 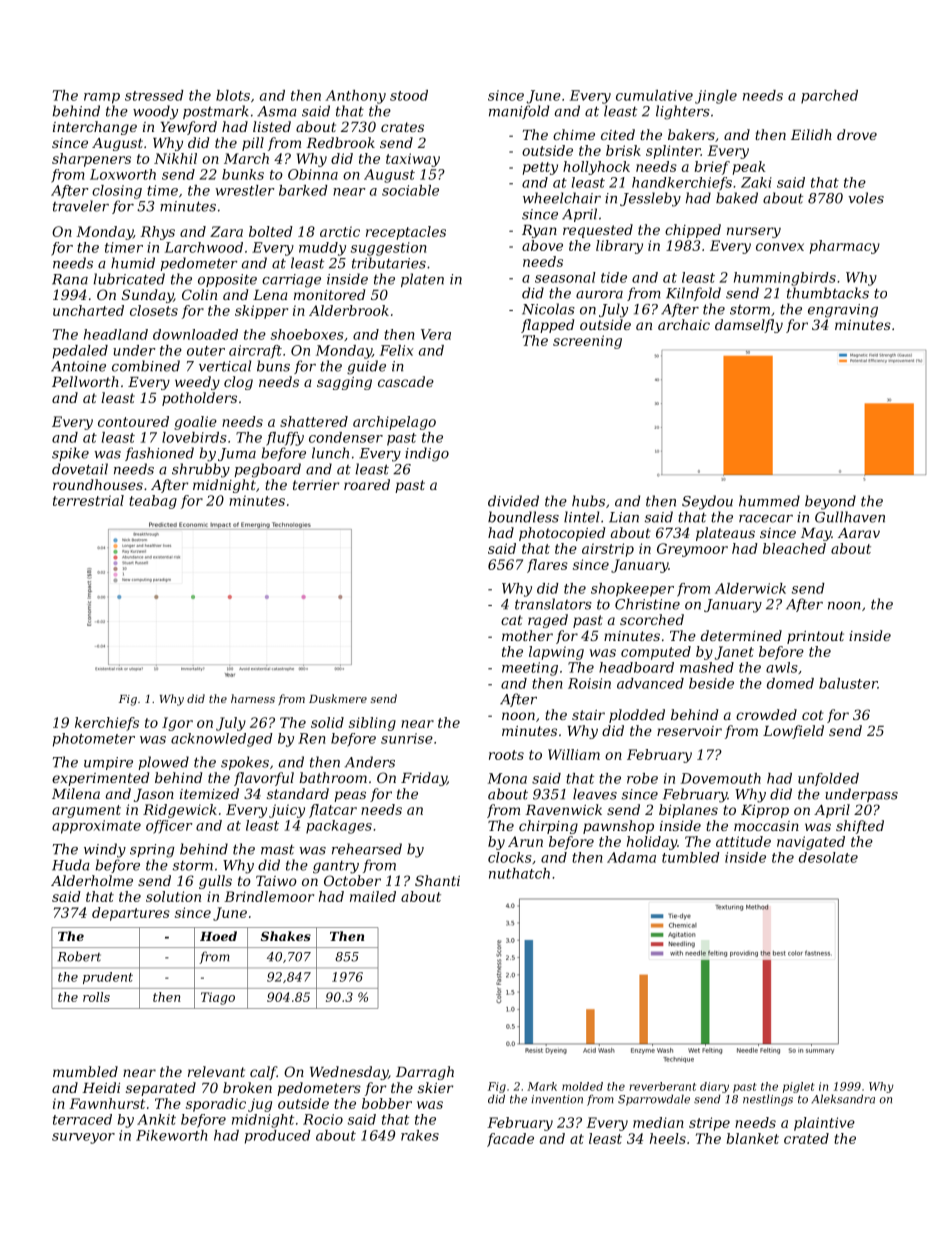 What do you see at coordinates (547, 566) in the screenshot?
I see `flares` at bounding box center [547, 566].
